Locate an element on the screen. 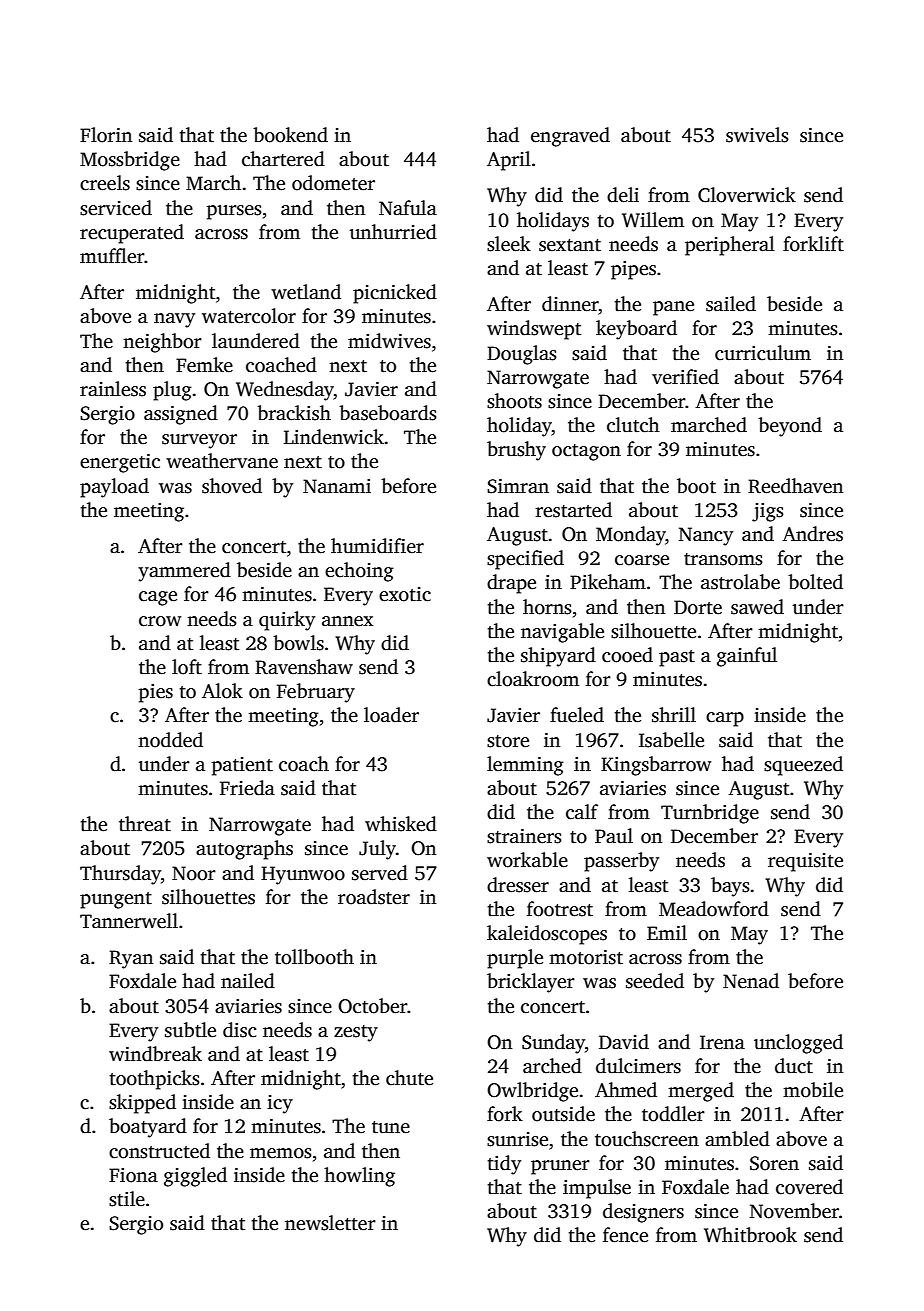 Image resolution: width=924 pixels, height=1311 pixels. payload is located at coordinates (114, 488).
